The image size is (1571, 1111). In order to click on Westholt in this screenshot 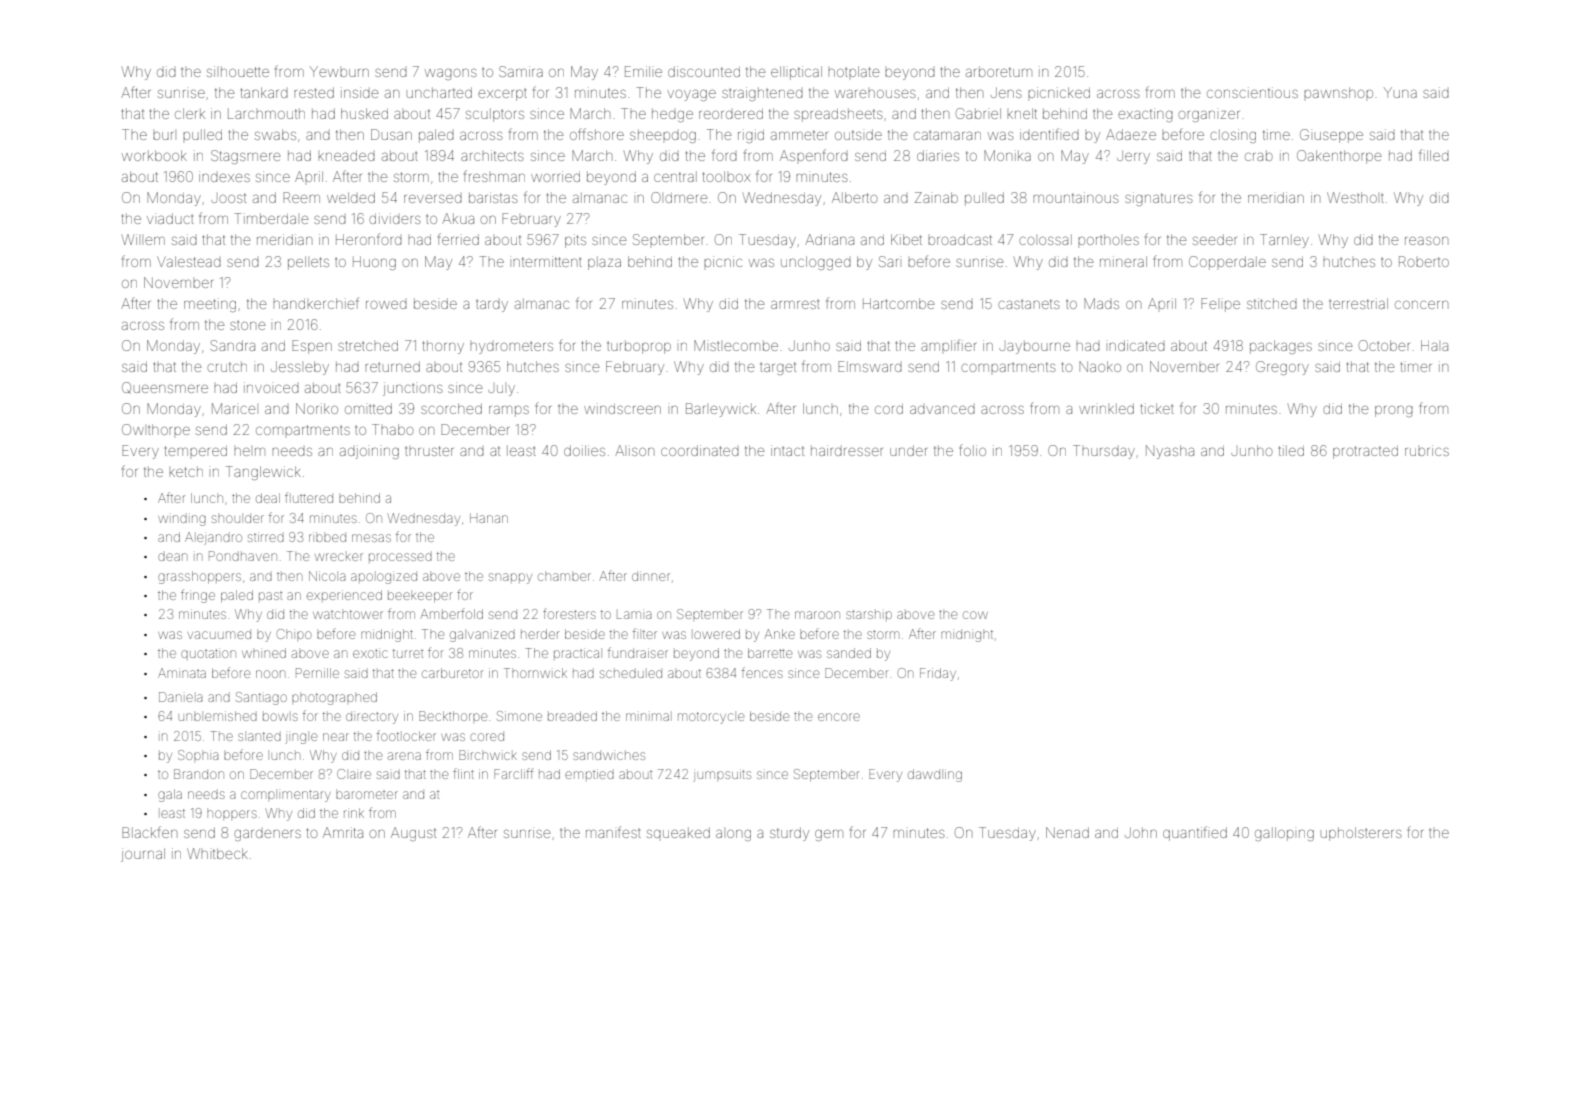, I will do `click(1355, 197)`.
